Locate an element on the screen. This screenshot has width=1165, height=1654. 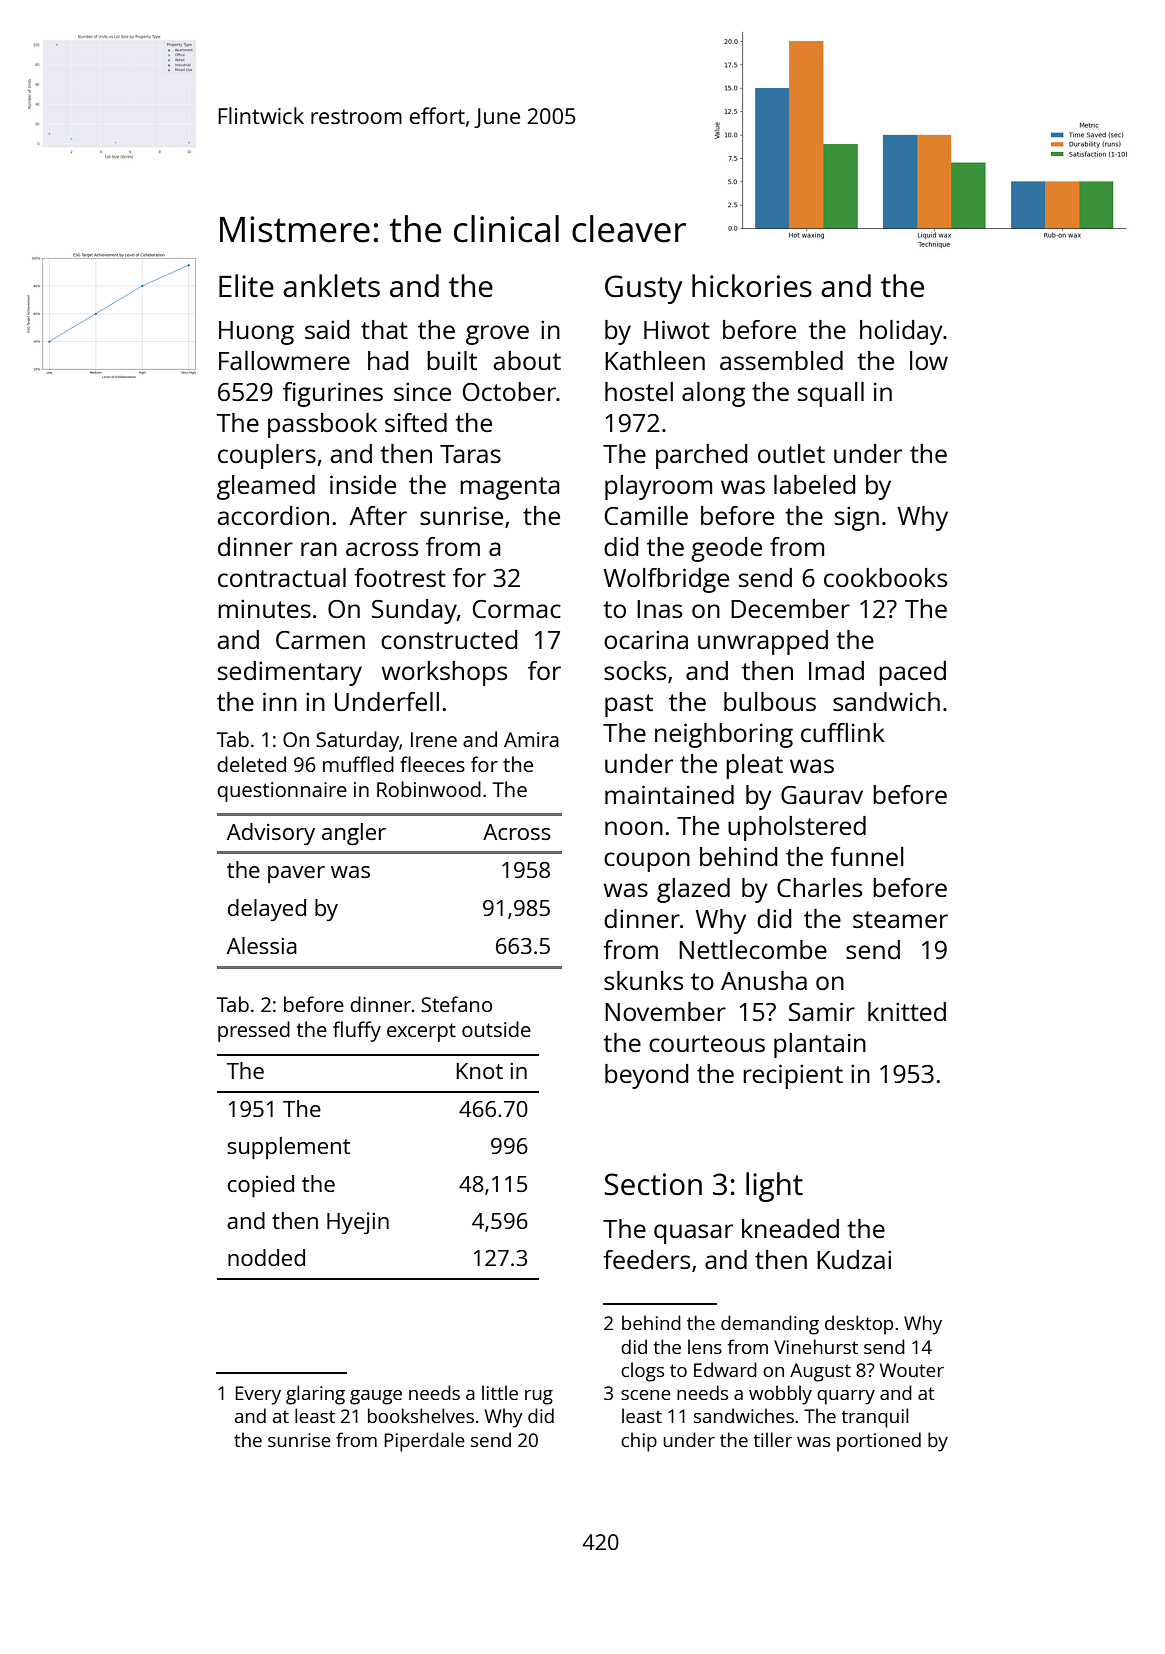
Samir is located at coordinates (822, 1011).
